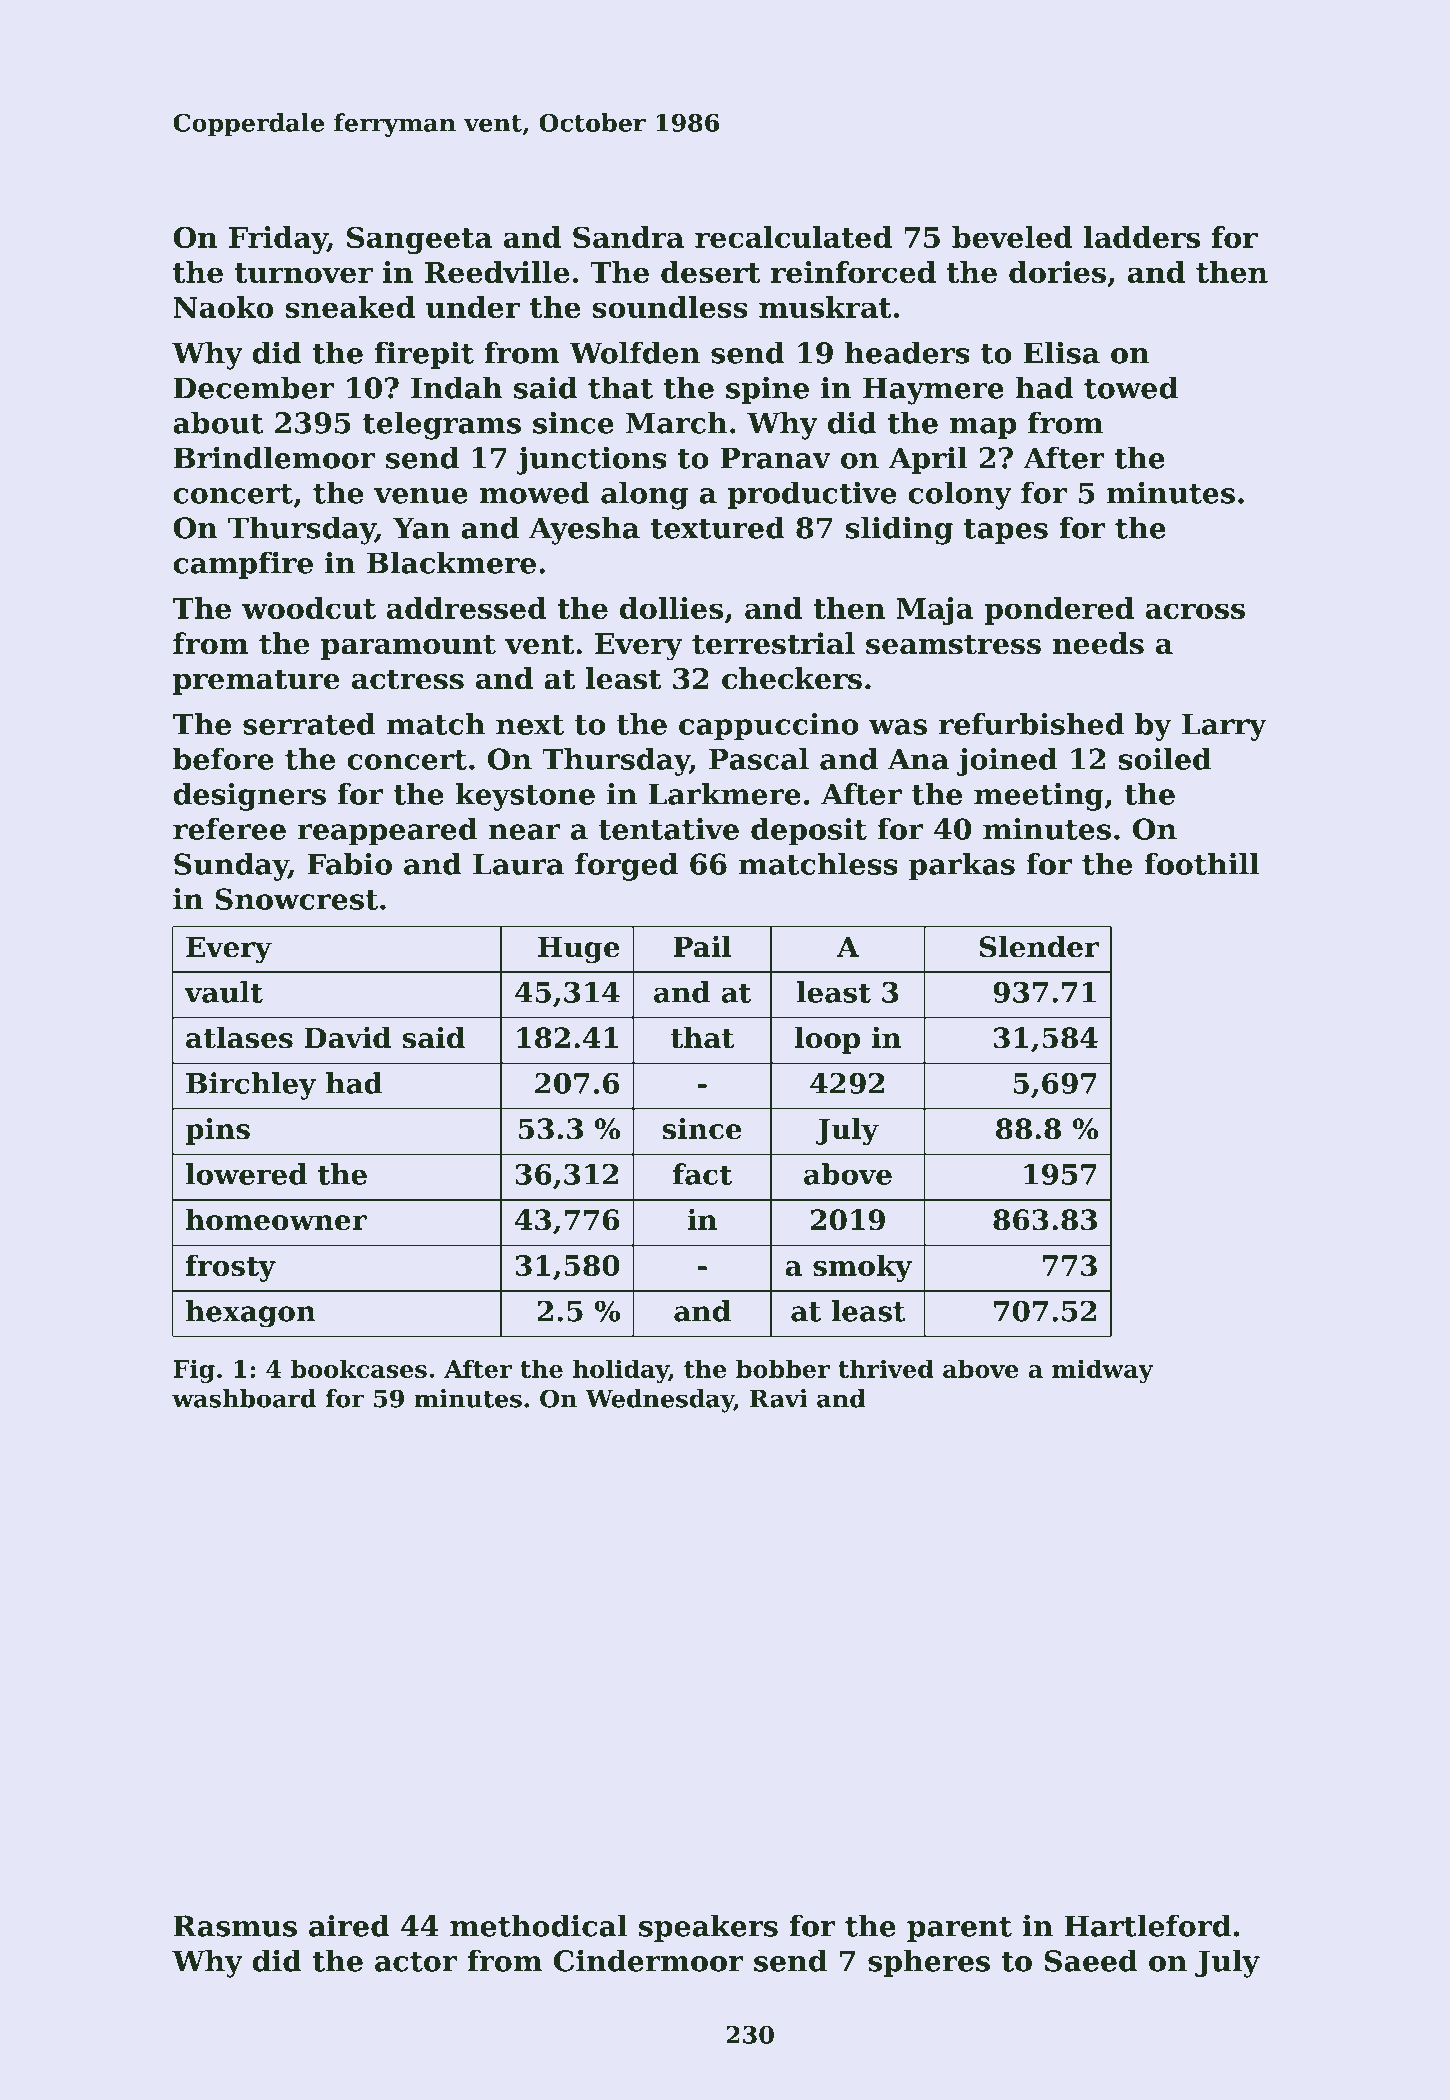  I want to click on woodcut, so click(309, 608).
